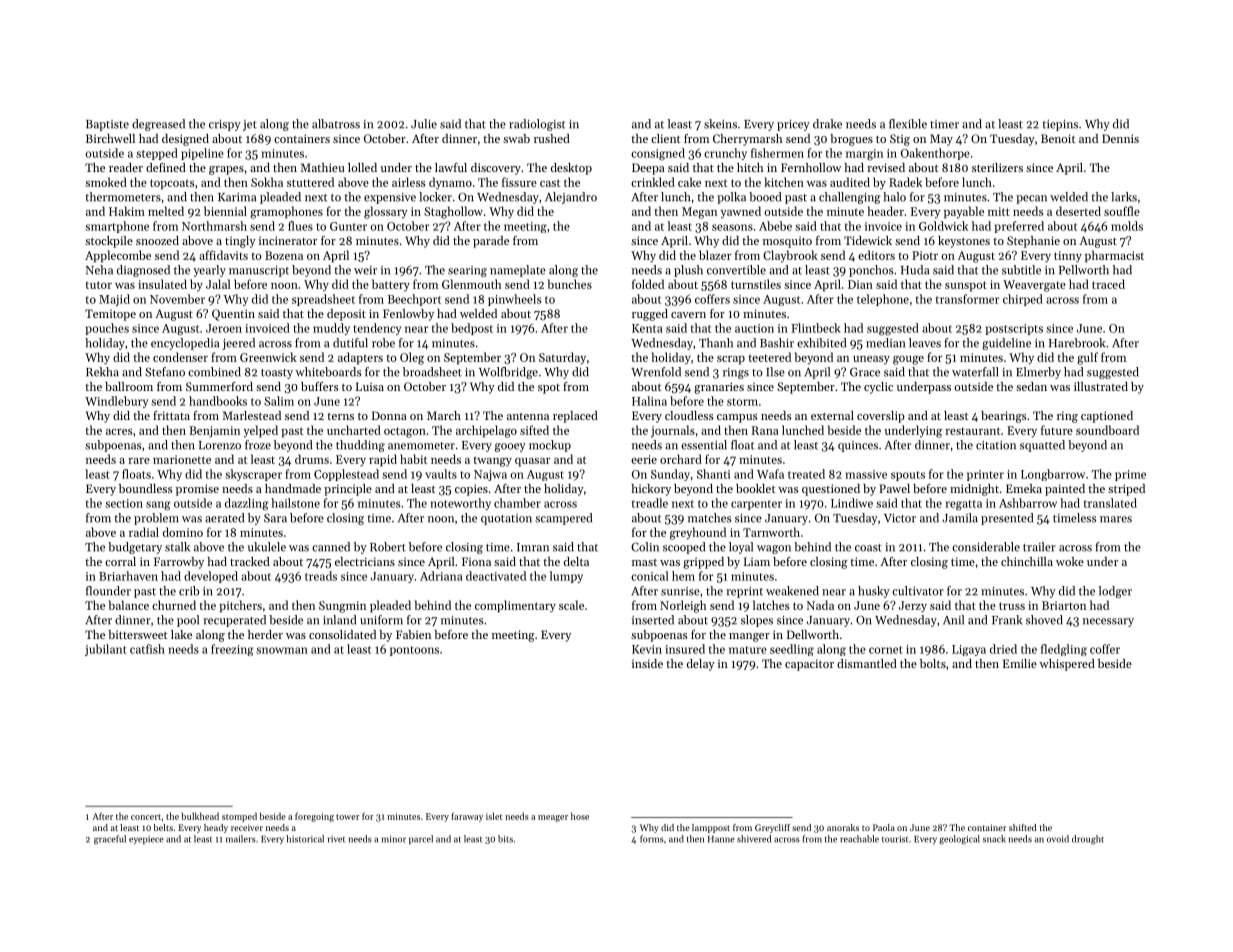 Image resolution: width=1233 pixels, height=952 pixels. Describe the element at coordinates (809, 665) in the document. I see `capacitor` at that location.
